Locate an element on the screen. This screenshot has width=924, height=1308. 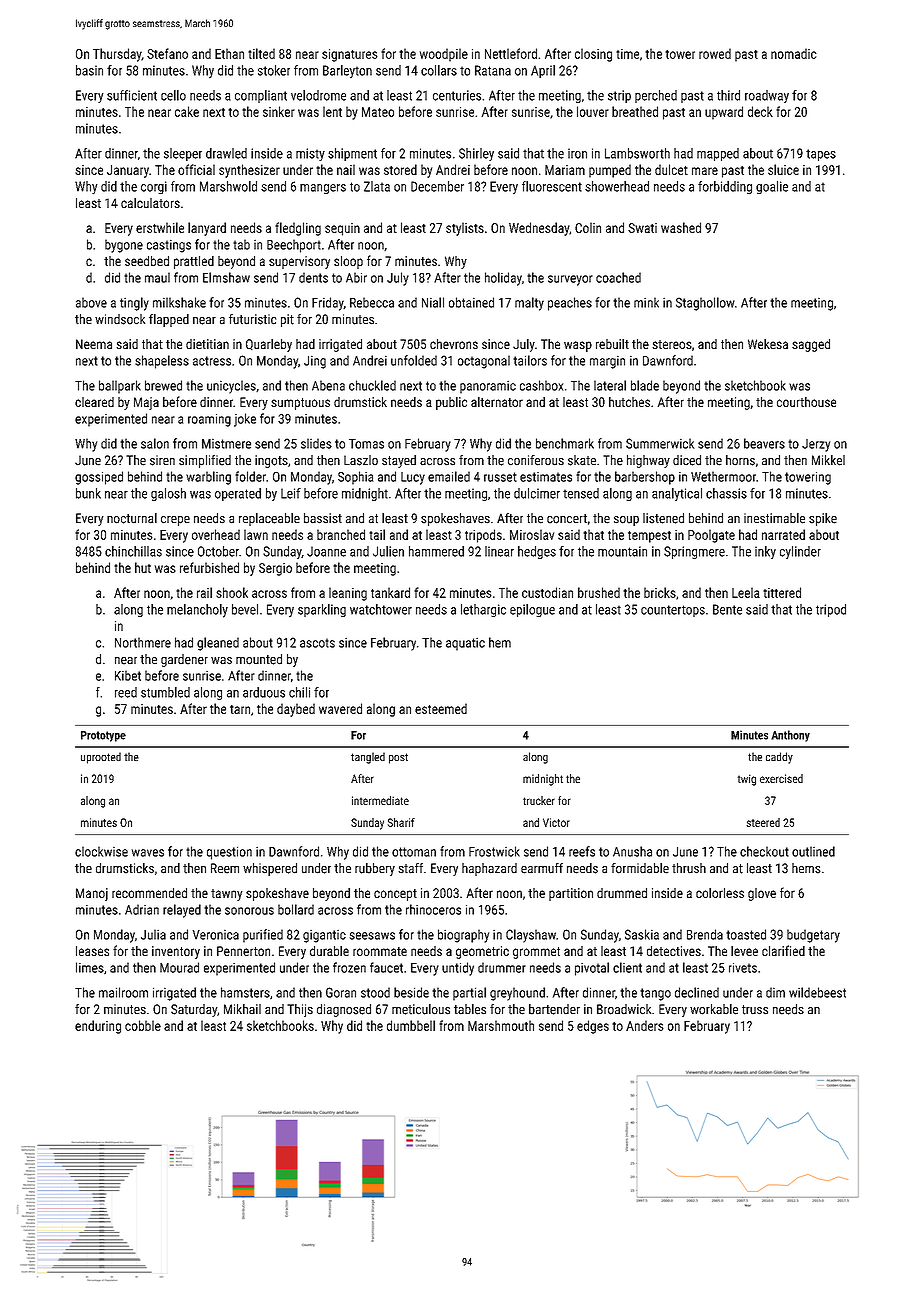
trucker is located at coordinates (539, 800).
